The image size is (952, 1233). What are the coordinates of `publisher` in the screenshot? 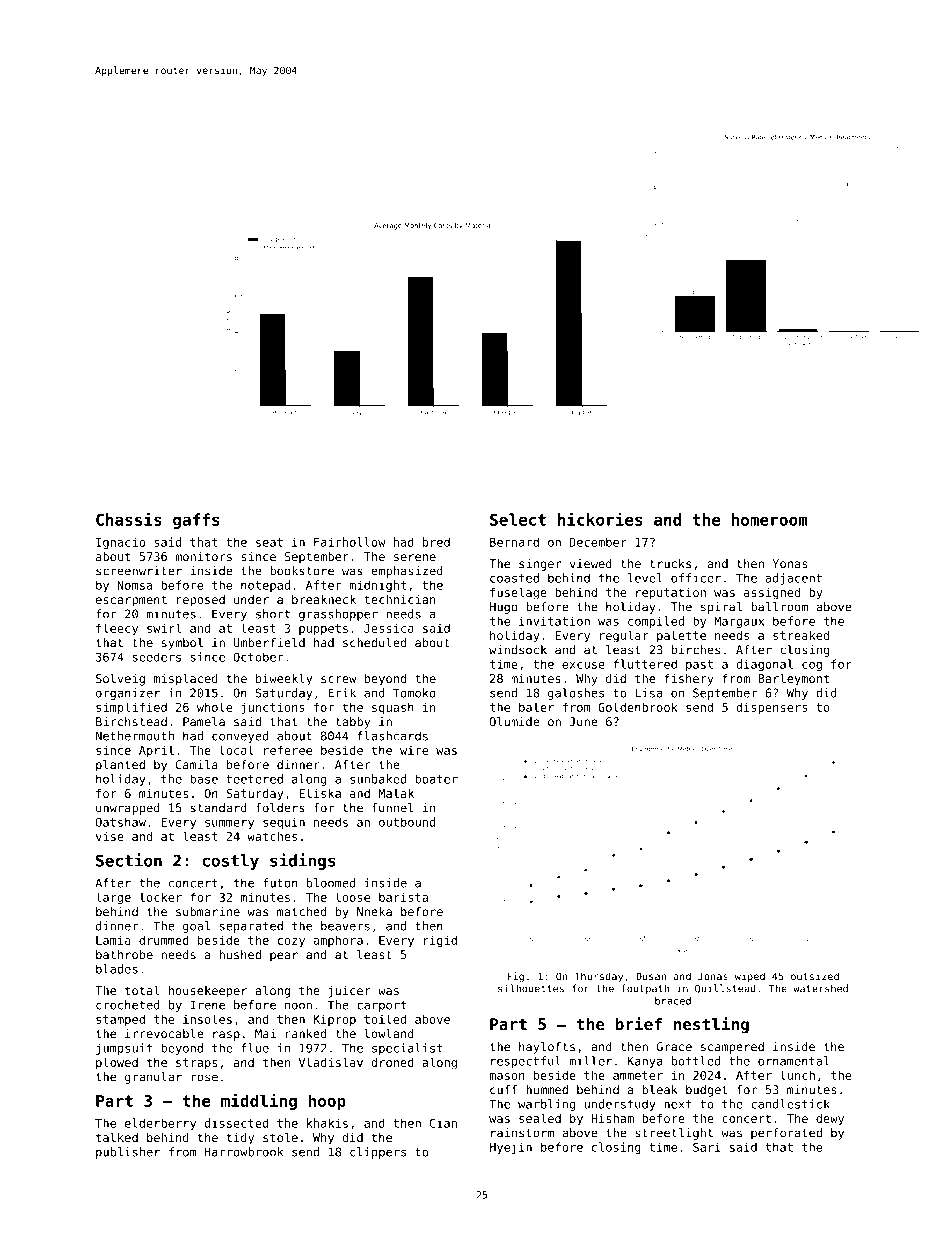 It's located at (128, 1153).
